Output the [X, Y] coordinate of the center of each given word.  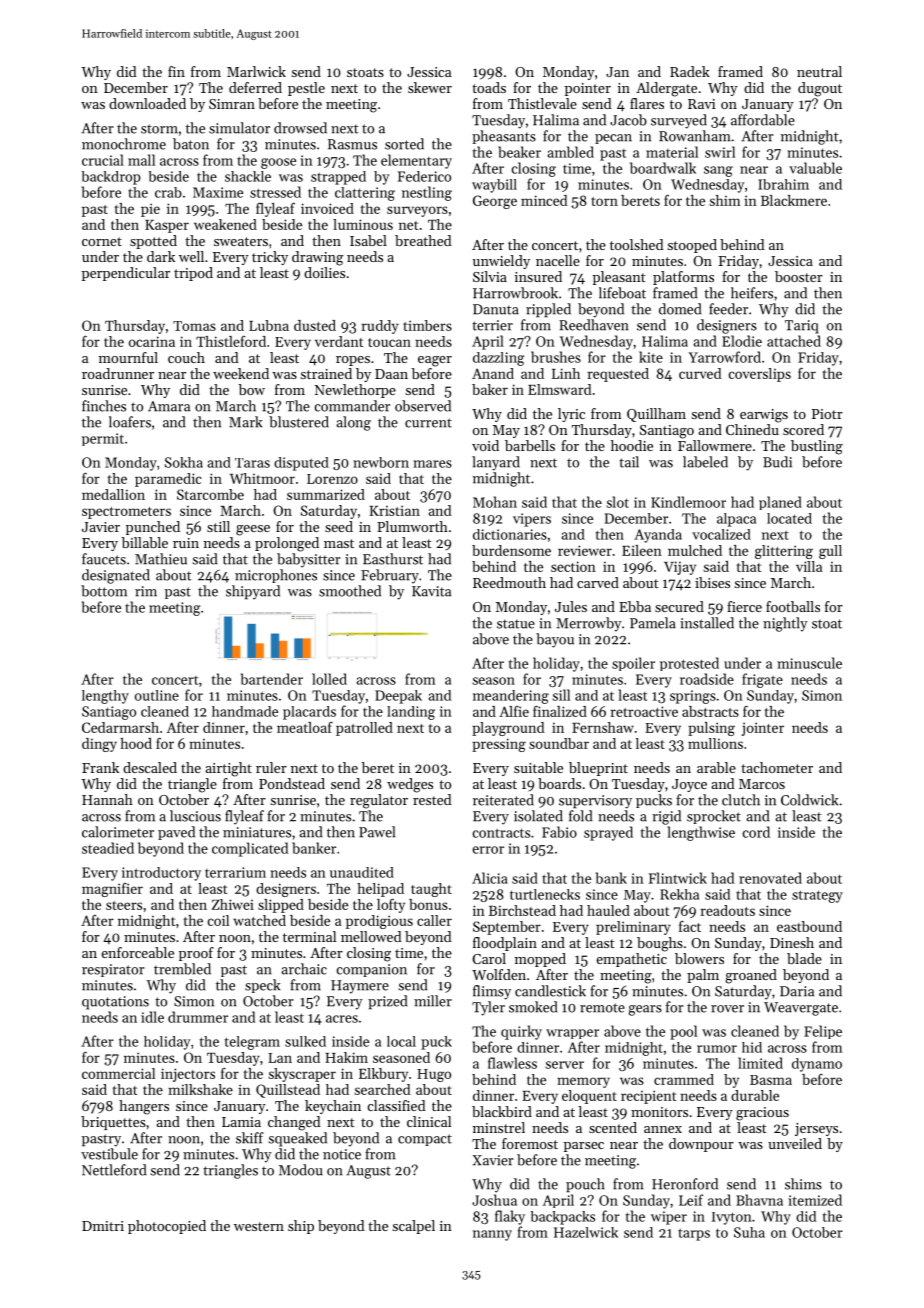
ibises [712, 582]
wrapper [572, 1034]
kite [651, 357]
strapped [338, 178]
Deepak [398, 697]
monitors [659, 1112]
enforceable [138, 952]
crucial [103, 160]
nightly [785, 624]
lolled [329, 679]
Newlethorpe [355, 391]
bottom [104, 591]
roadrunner [118, 373]
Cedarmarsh [120, 727]
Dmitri [103, 1226]
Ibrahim [783, 184]
